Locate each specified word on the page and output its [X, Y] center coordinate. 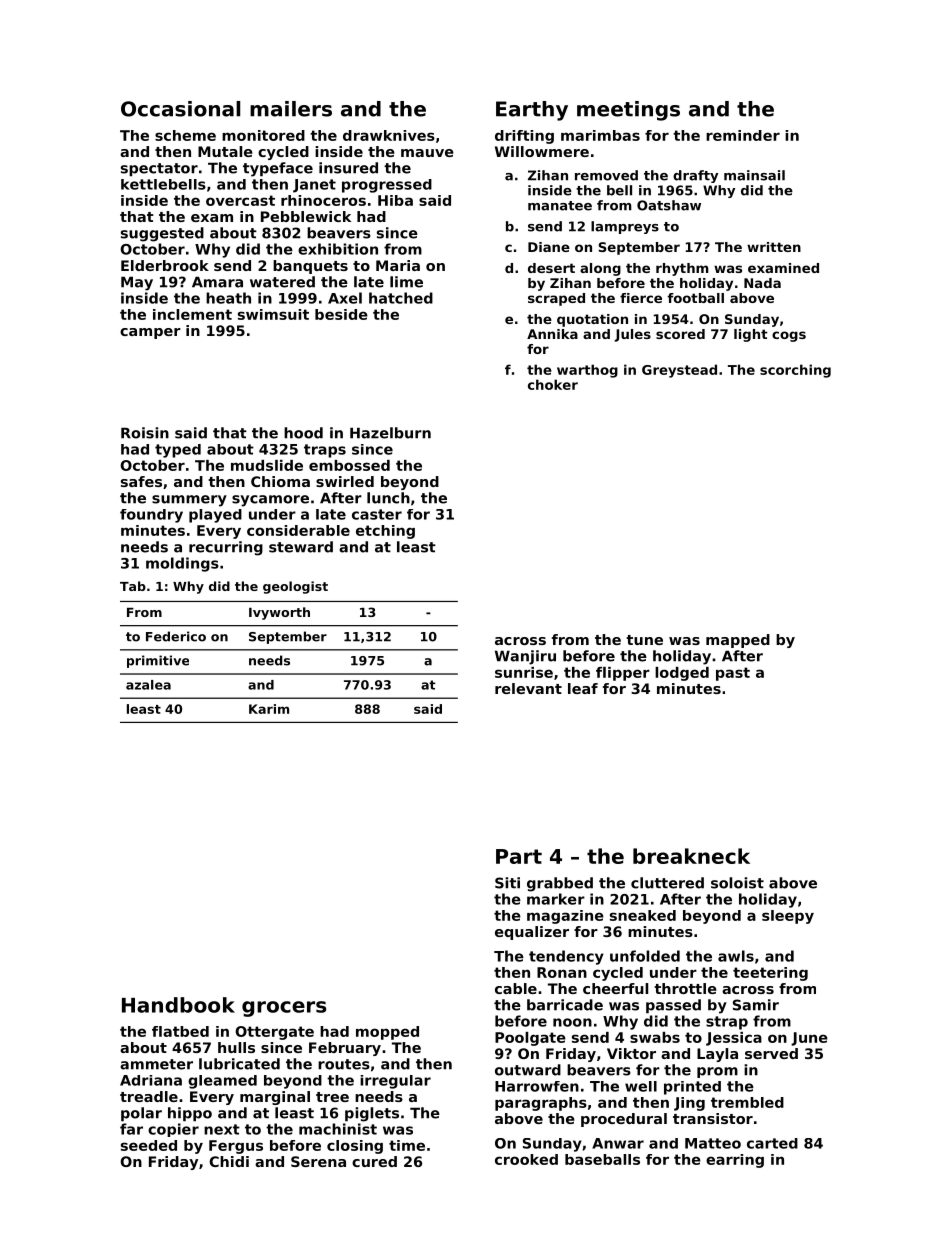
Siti [507, 883]
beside [341, 314]
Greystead [679, 371]
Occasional [180, 109]
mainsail [754, 175]
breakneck [691, 856]
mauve [427, 153]
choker [553, 384]
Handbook [178, 1005]
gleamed [222, 1082]
